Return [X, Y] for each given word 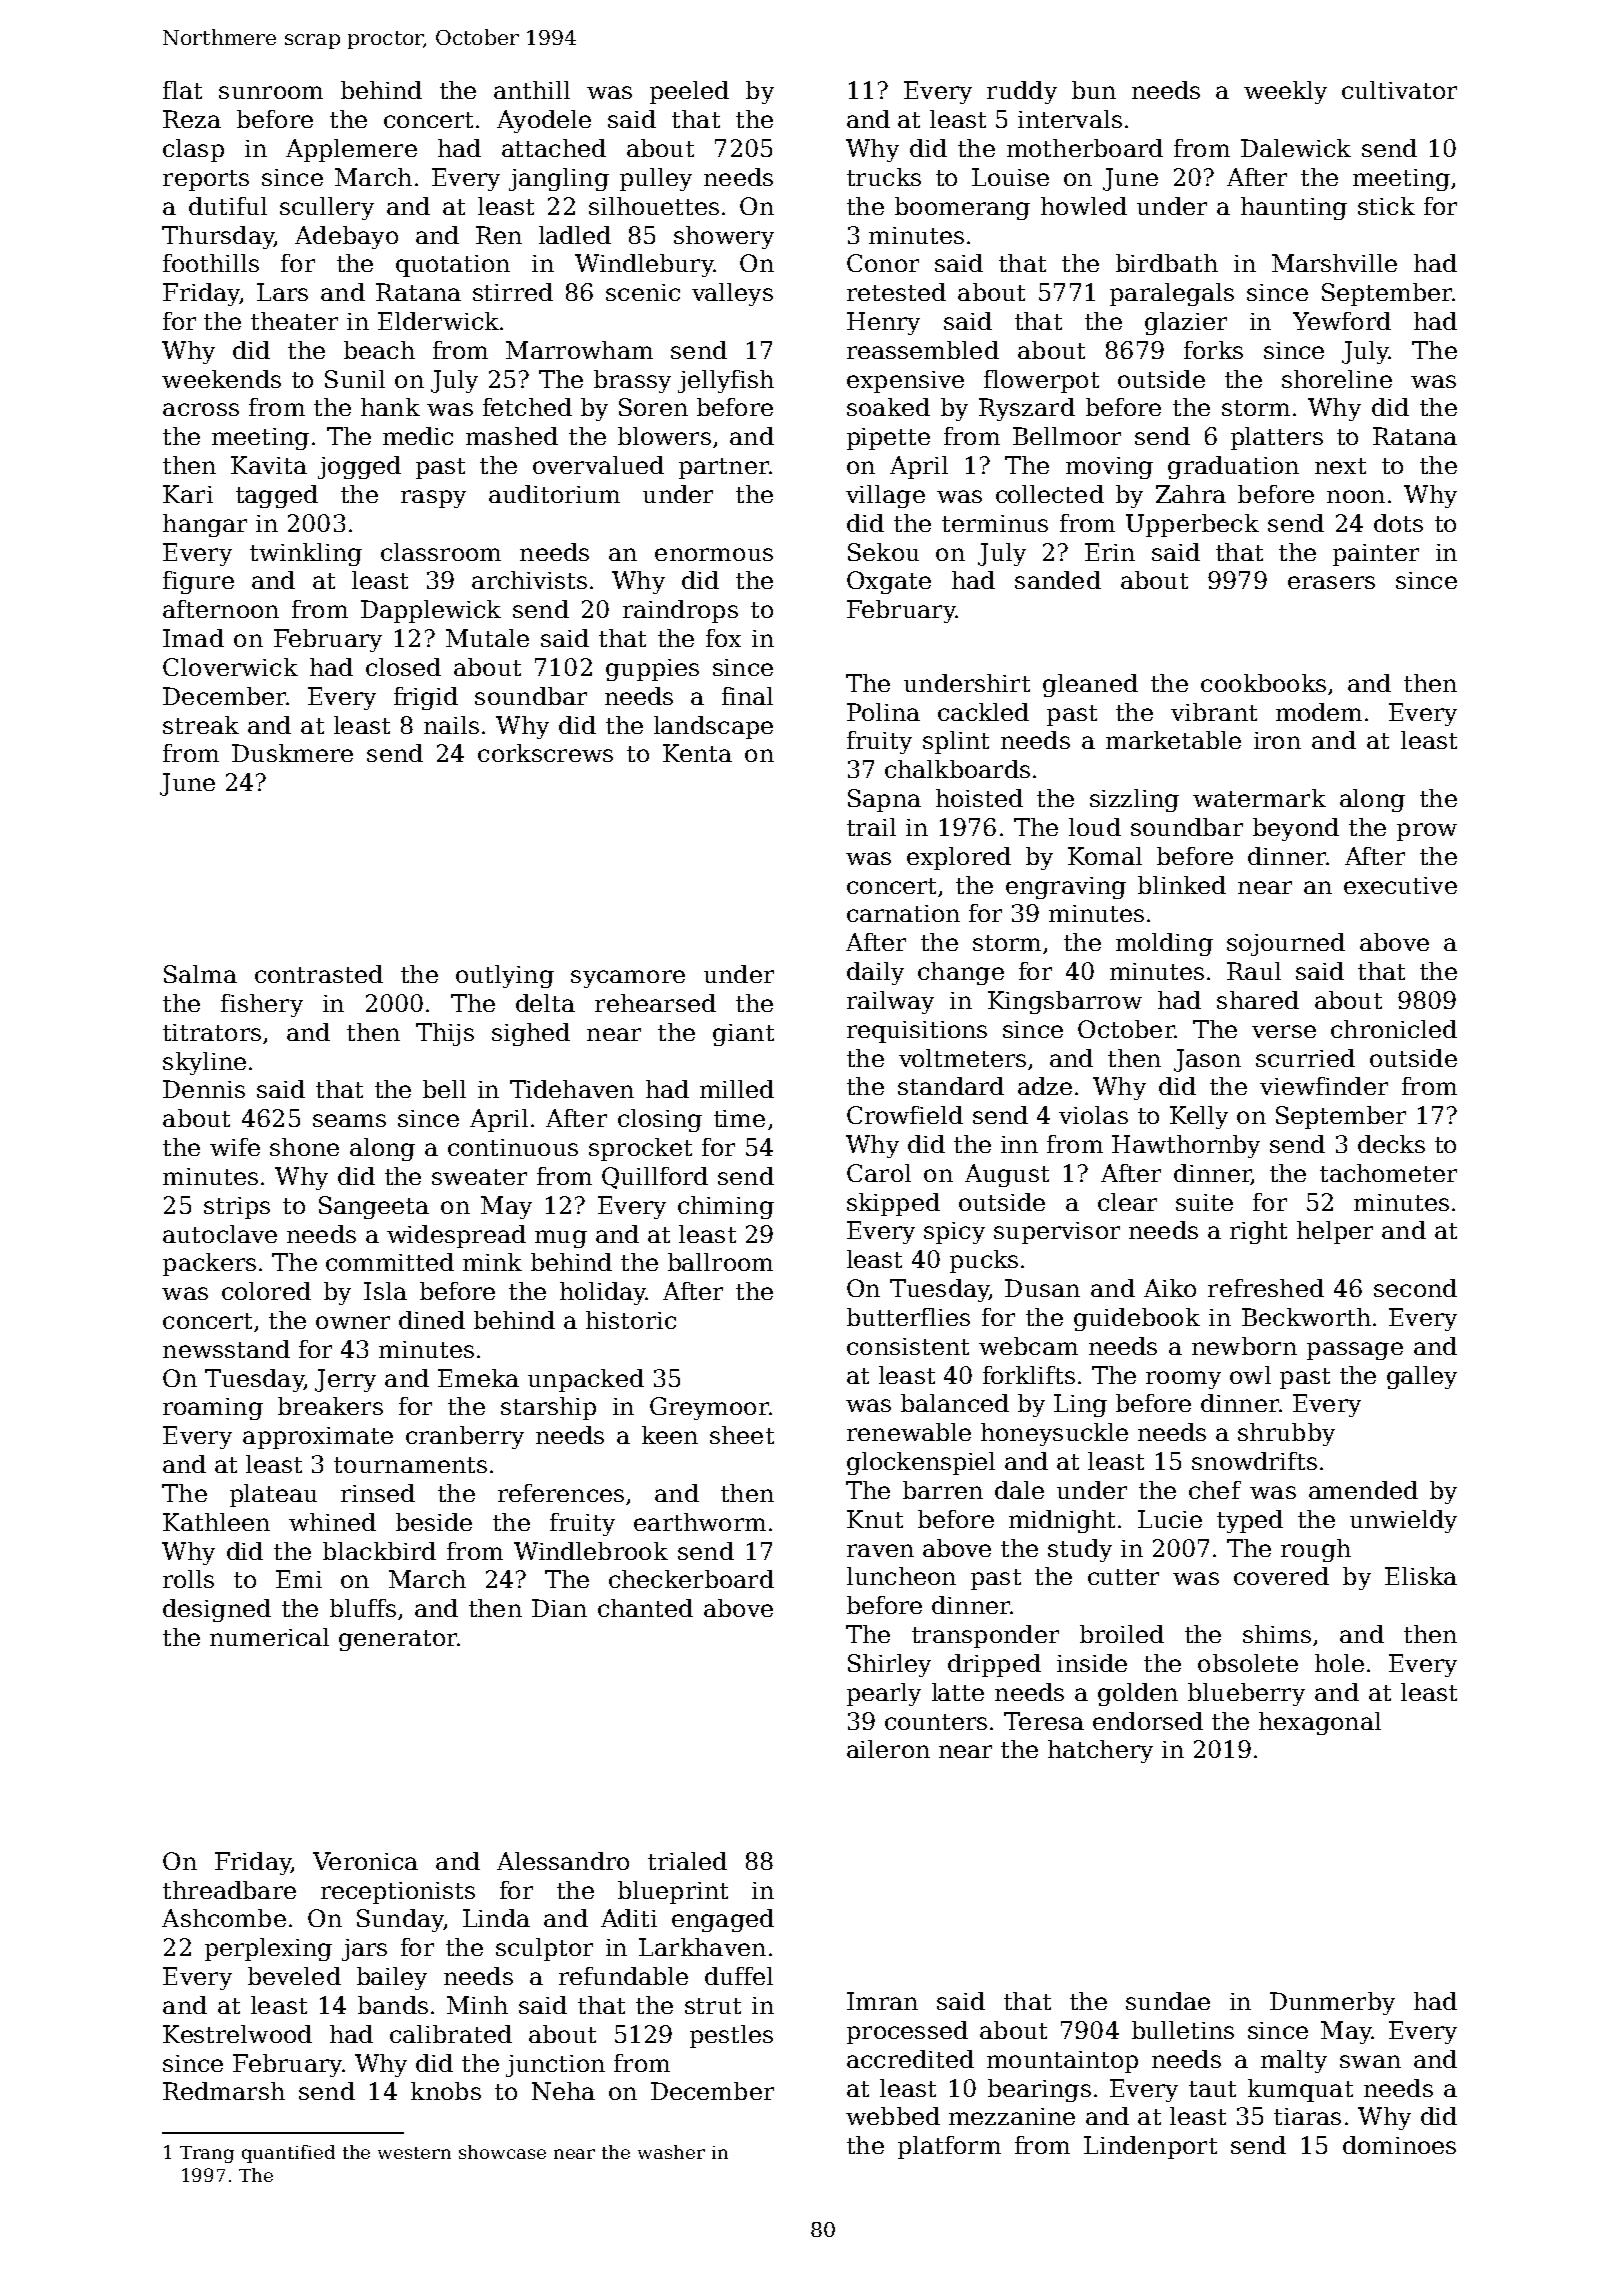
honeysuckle [1054, 1434]
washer [671, 2152]
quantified [288, 2154]
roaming [213, 1409]
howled [1084, 206]
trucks [884, 177]
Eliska [1421, 1576]
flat [182, 90]
